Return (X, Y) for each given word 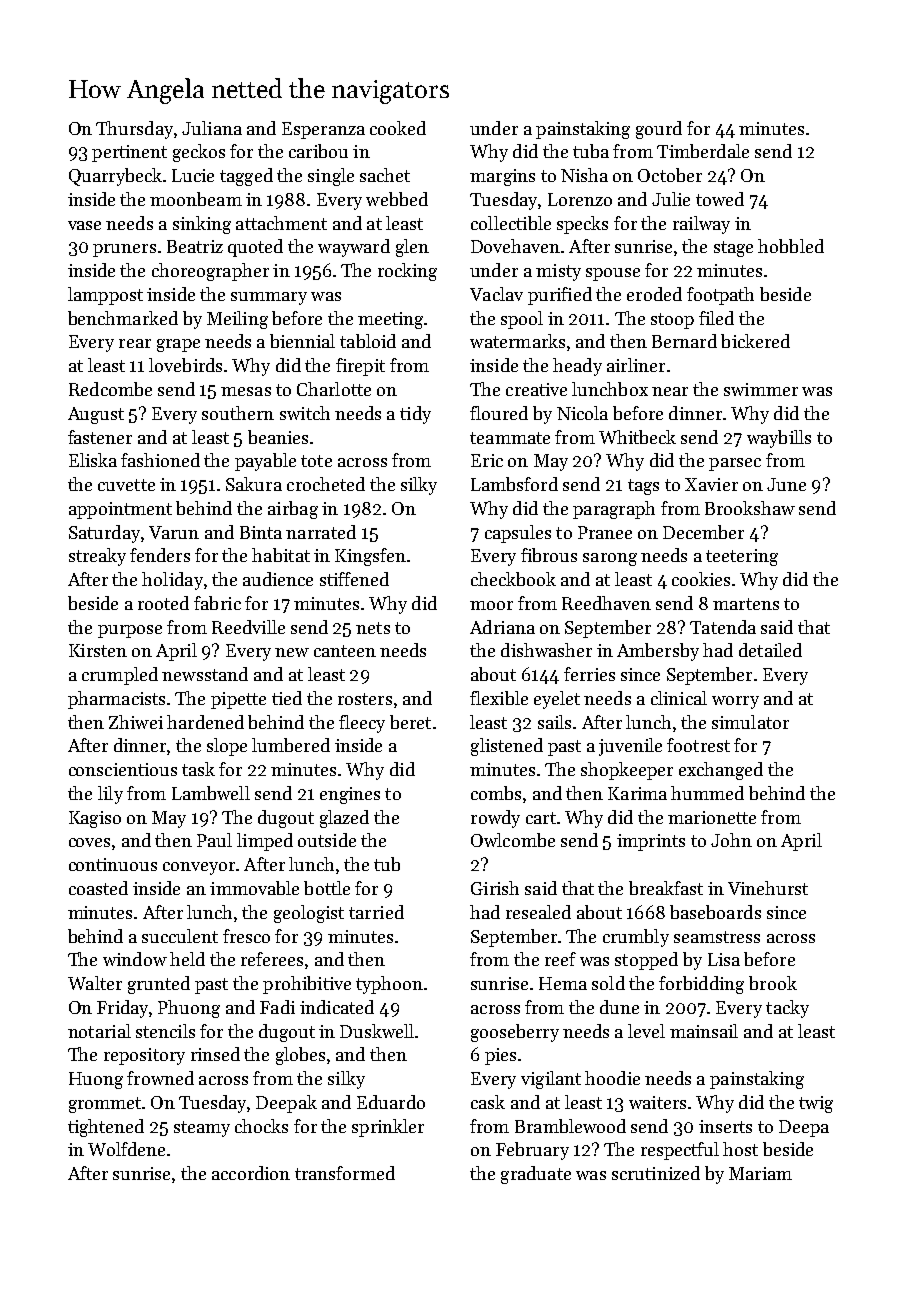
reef (560, 959)
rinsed (215, 1054)
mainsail (704, 1031)
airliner (636, 365)
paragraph (614, 510)
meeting (390, 320)
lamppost (105, 296)
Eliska (93, 460)
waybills (779, 439)
